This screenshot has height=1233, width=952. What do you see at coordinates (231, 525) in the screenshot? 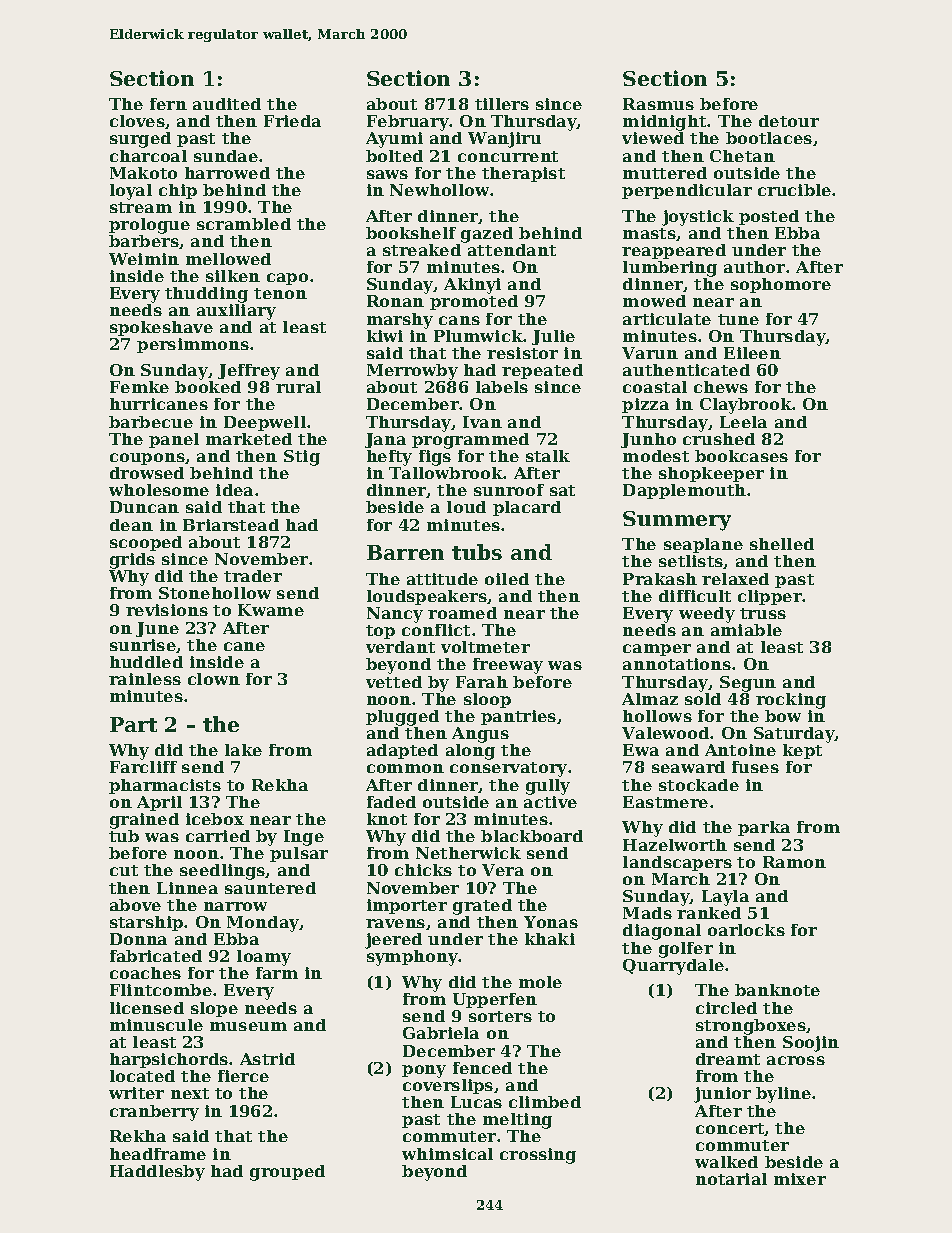
I see `Briarstead` at bounding box center [231, 525].
